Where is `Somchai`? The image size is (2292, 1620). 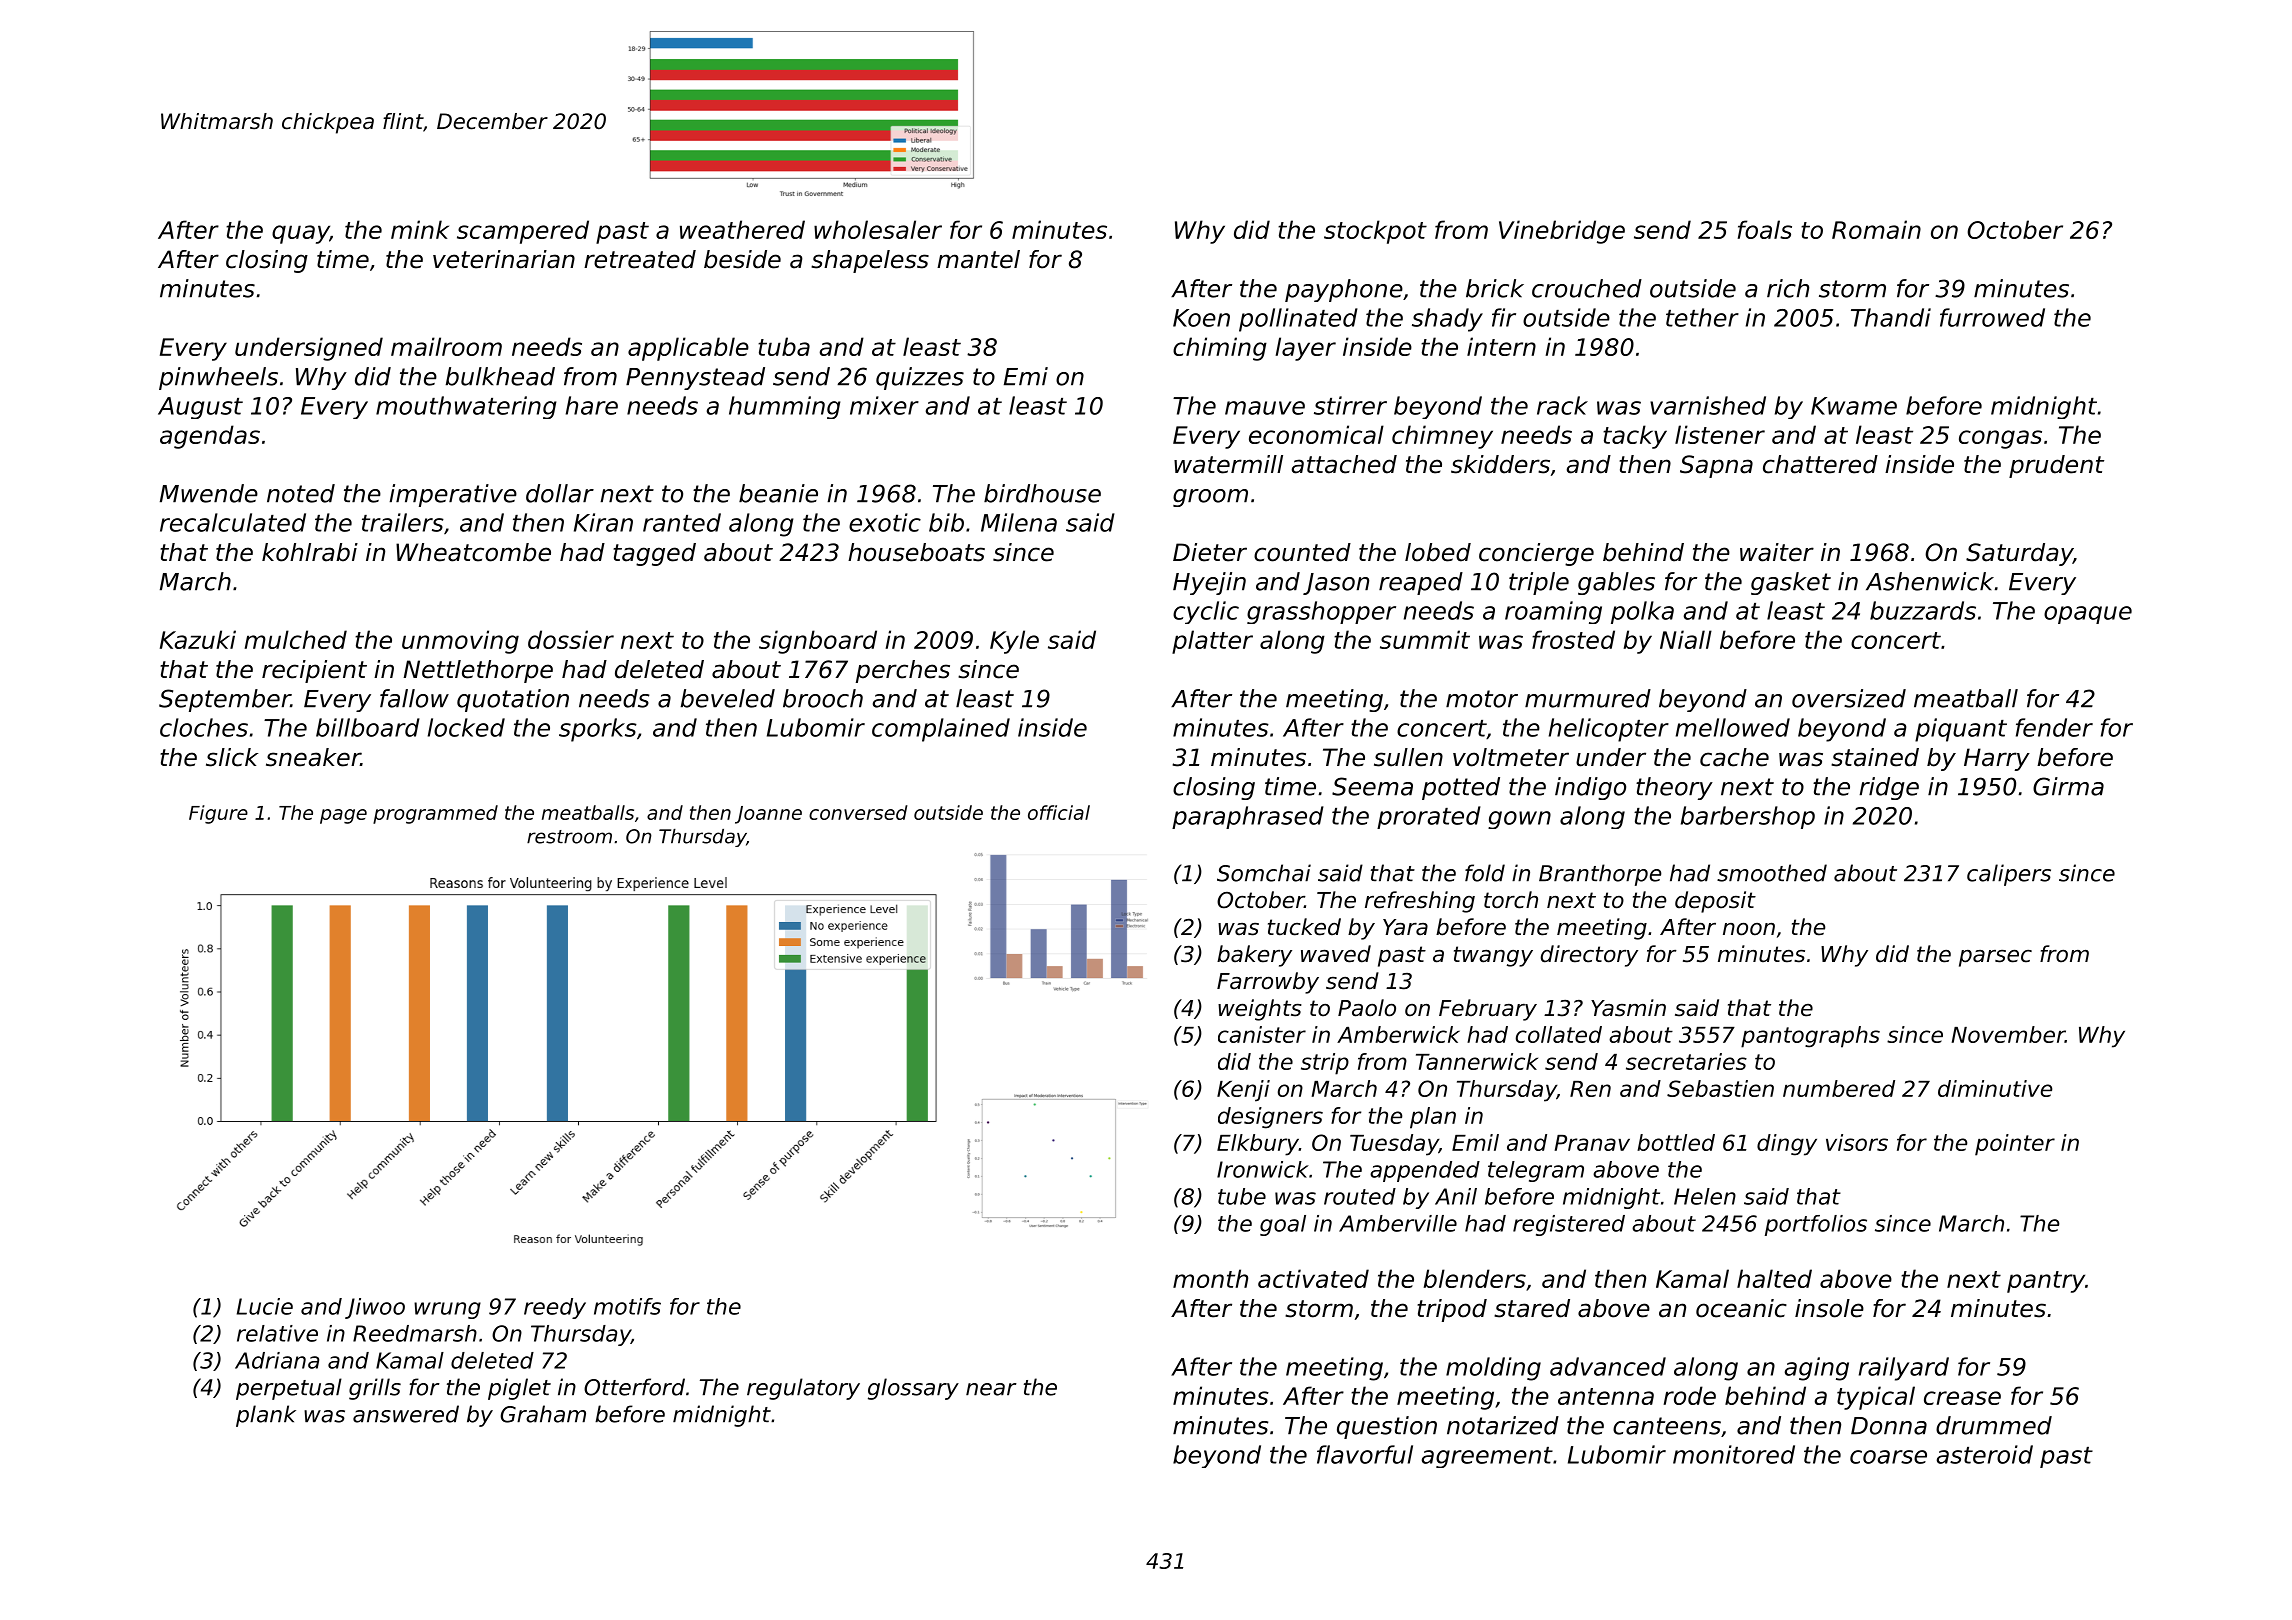
Somchai is located at coordinates (1264, 873).
